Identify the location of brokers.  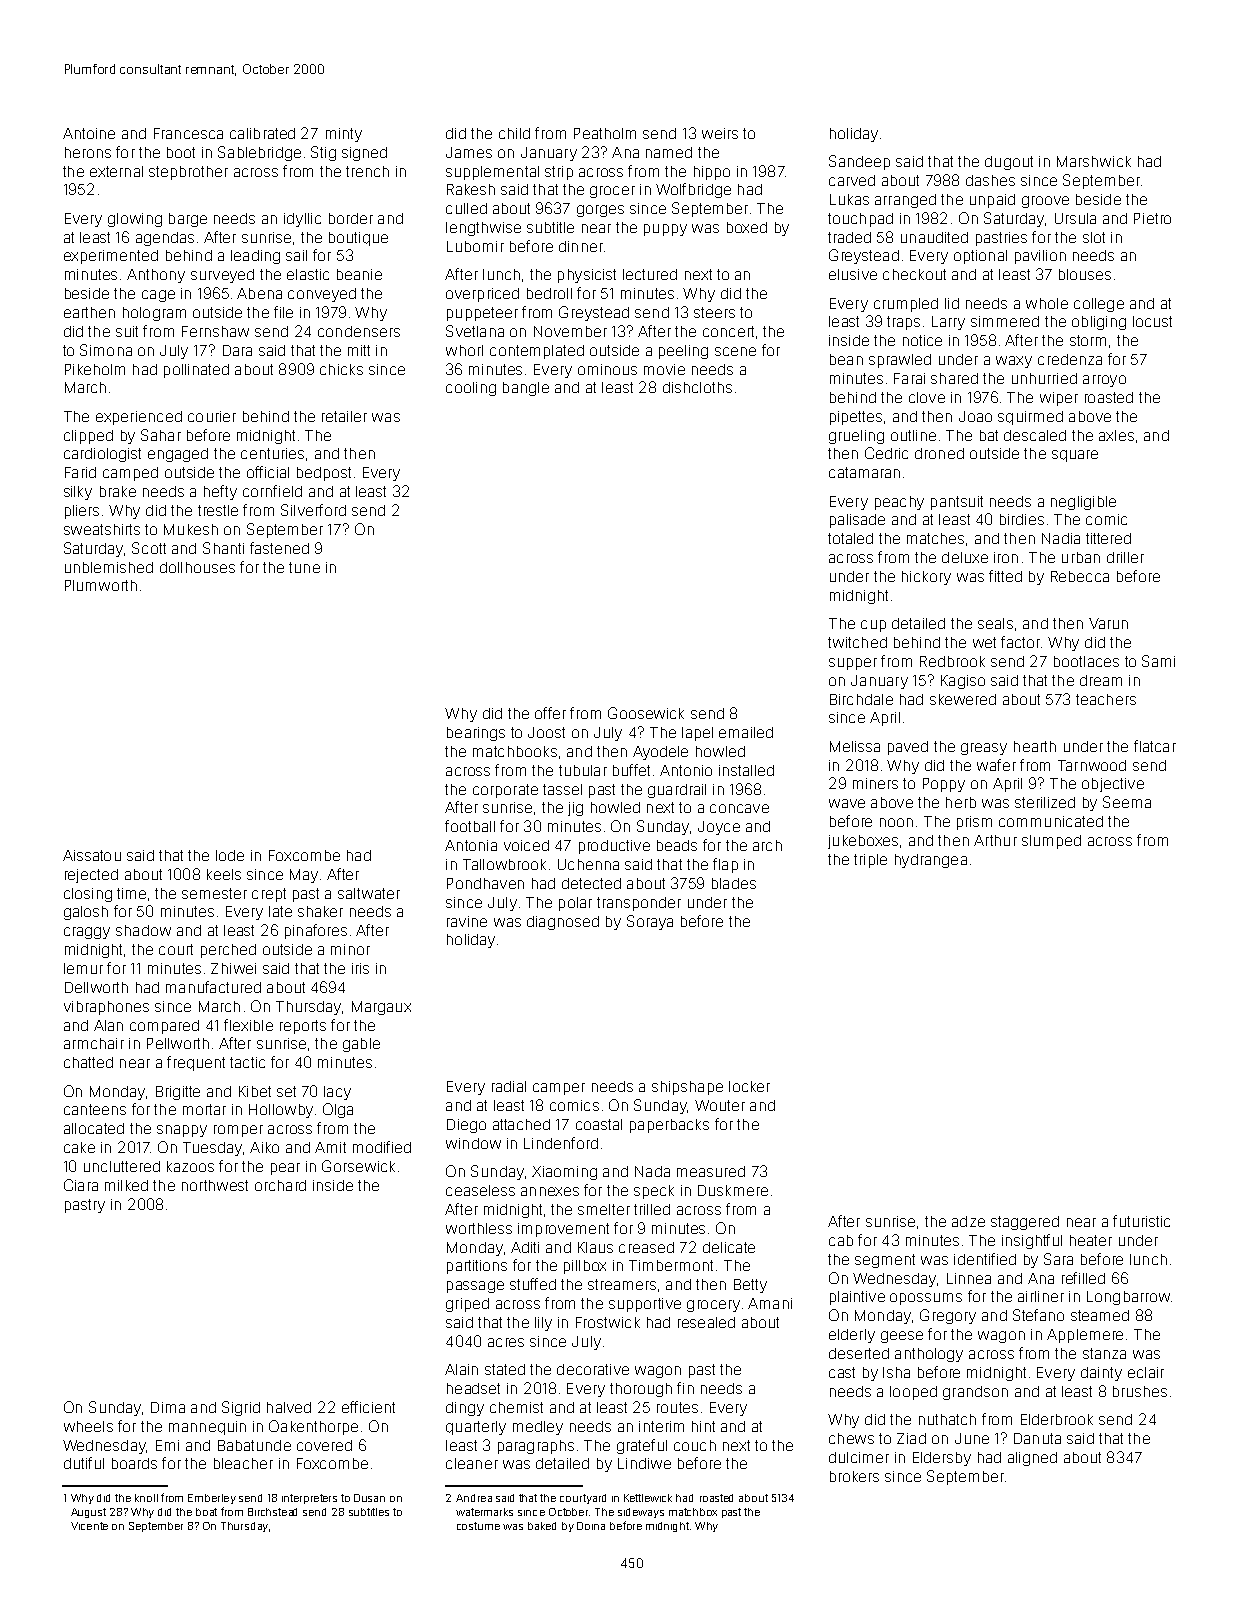
(854, 1476).
